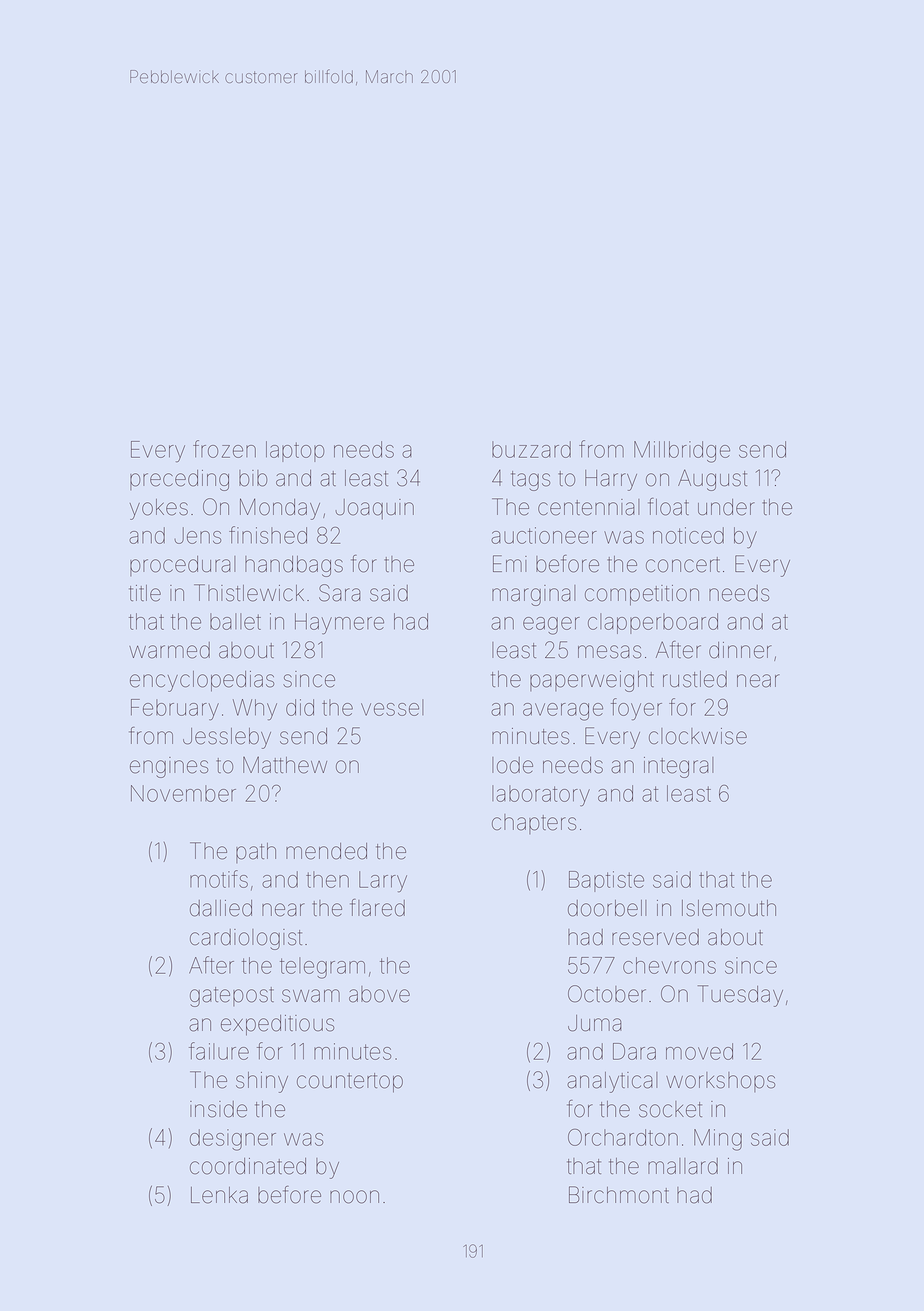  What do you see at coordinates (379, 994) in the image?
I see `above` at bounding box center [379, 994].
